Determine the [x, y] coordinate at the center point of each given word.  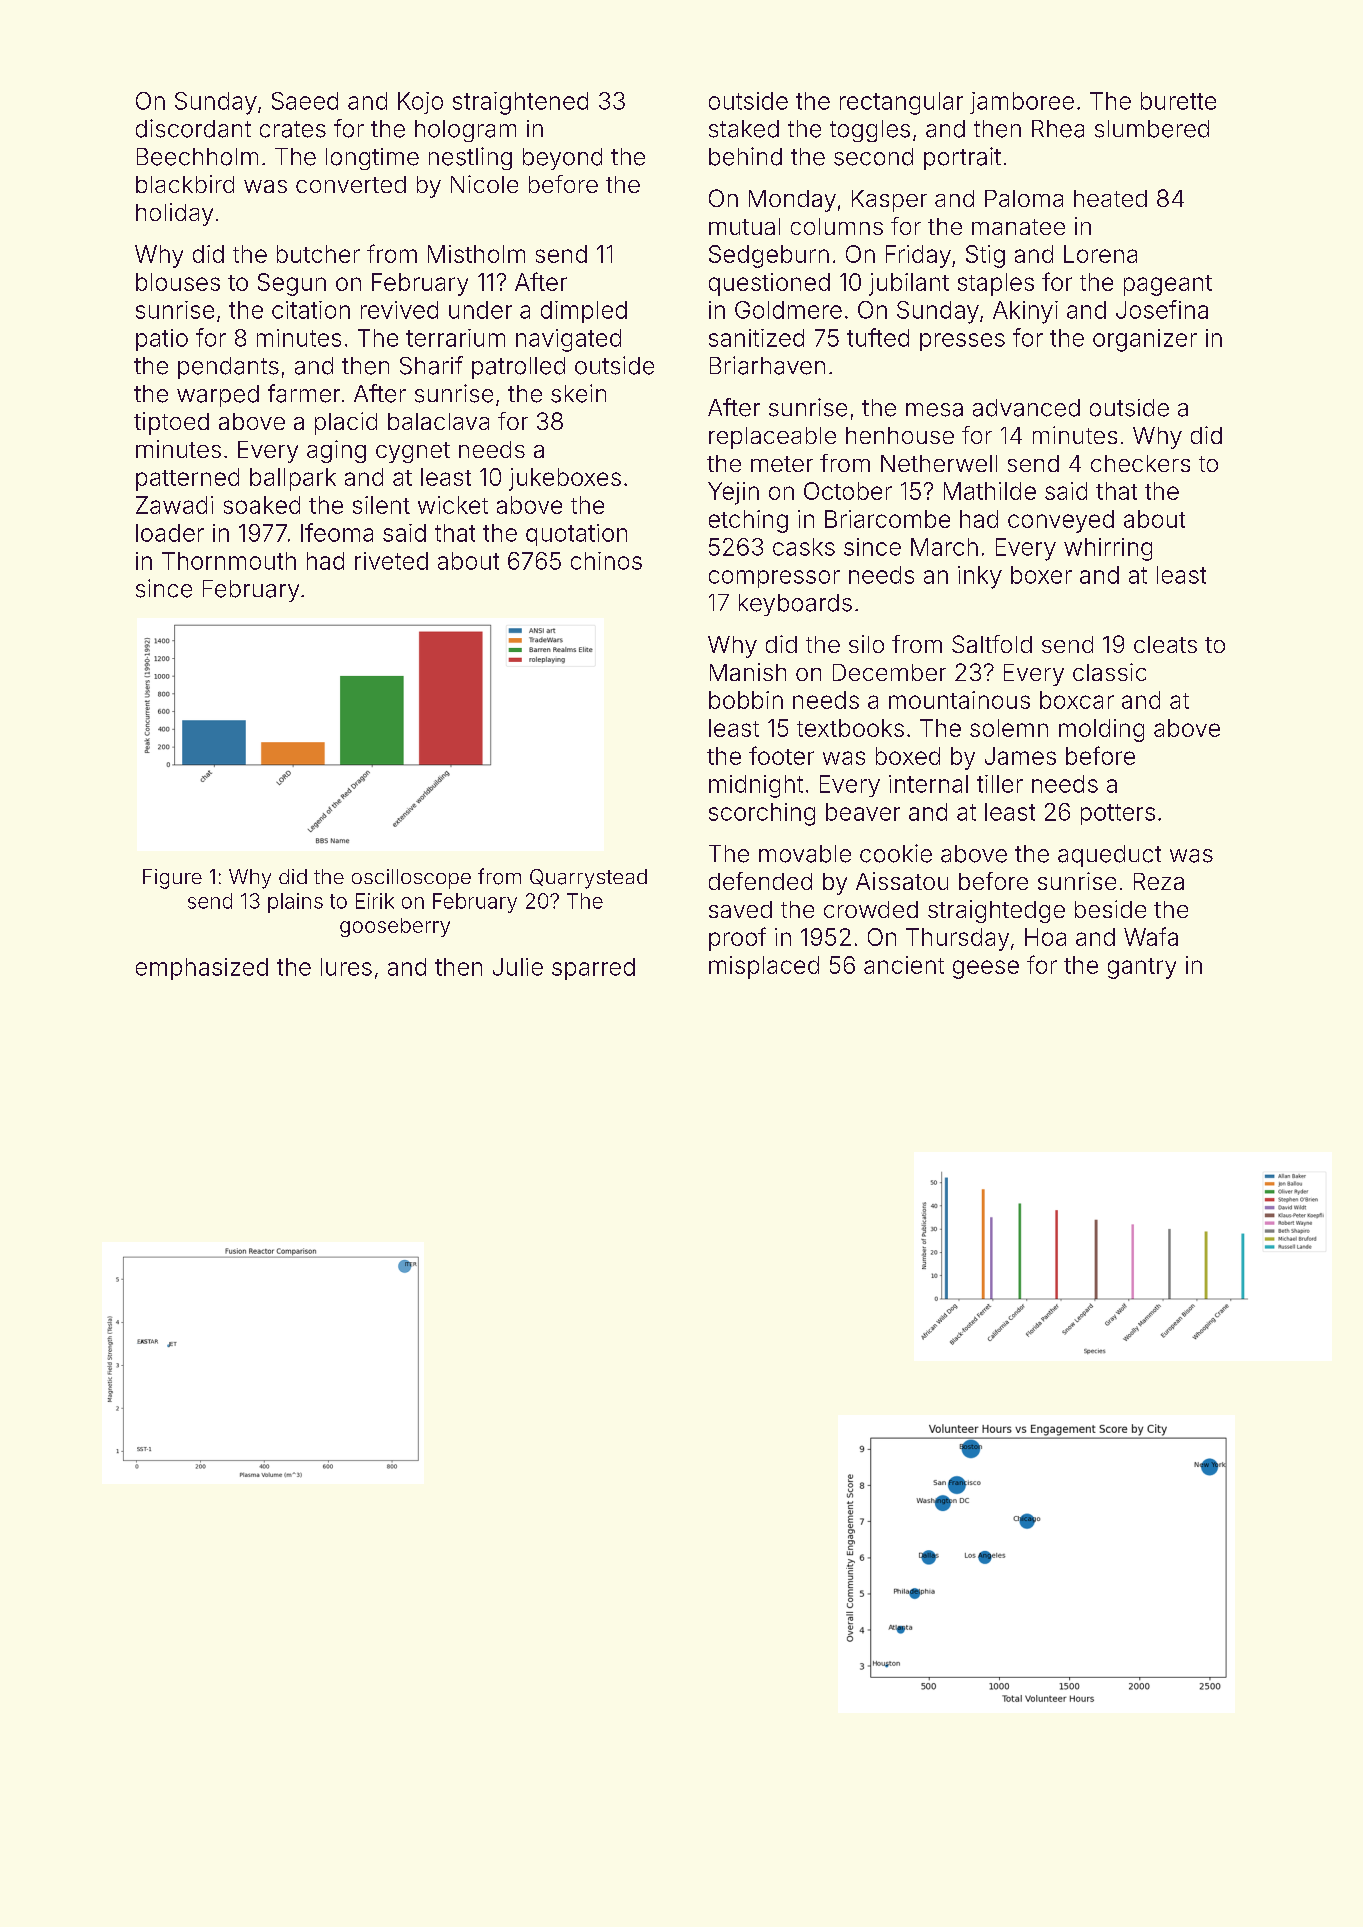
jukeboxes [565, 479]
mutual [744, 226]
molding [1101, 730]
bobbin [746, 700]
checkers [1140, 463]
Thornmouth [229, 561]
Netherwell [939, 463]
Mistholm [476, 254]
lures [346, 967]
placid [346, 423]
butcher [318, 254]
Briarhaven [767, 365]
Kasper [889, 201]
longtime [372, 159]
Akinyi [1025, 312]
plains [295, 903]
